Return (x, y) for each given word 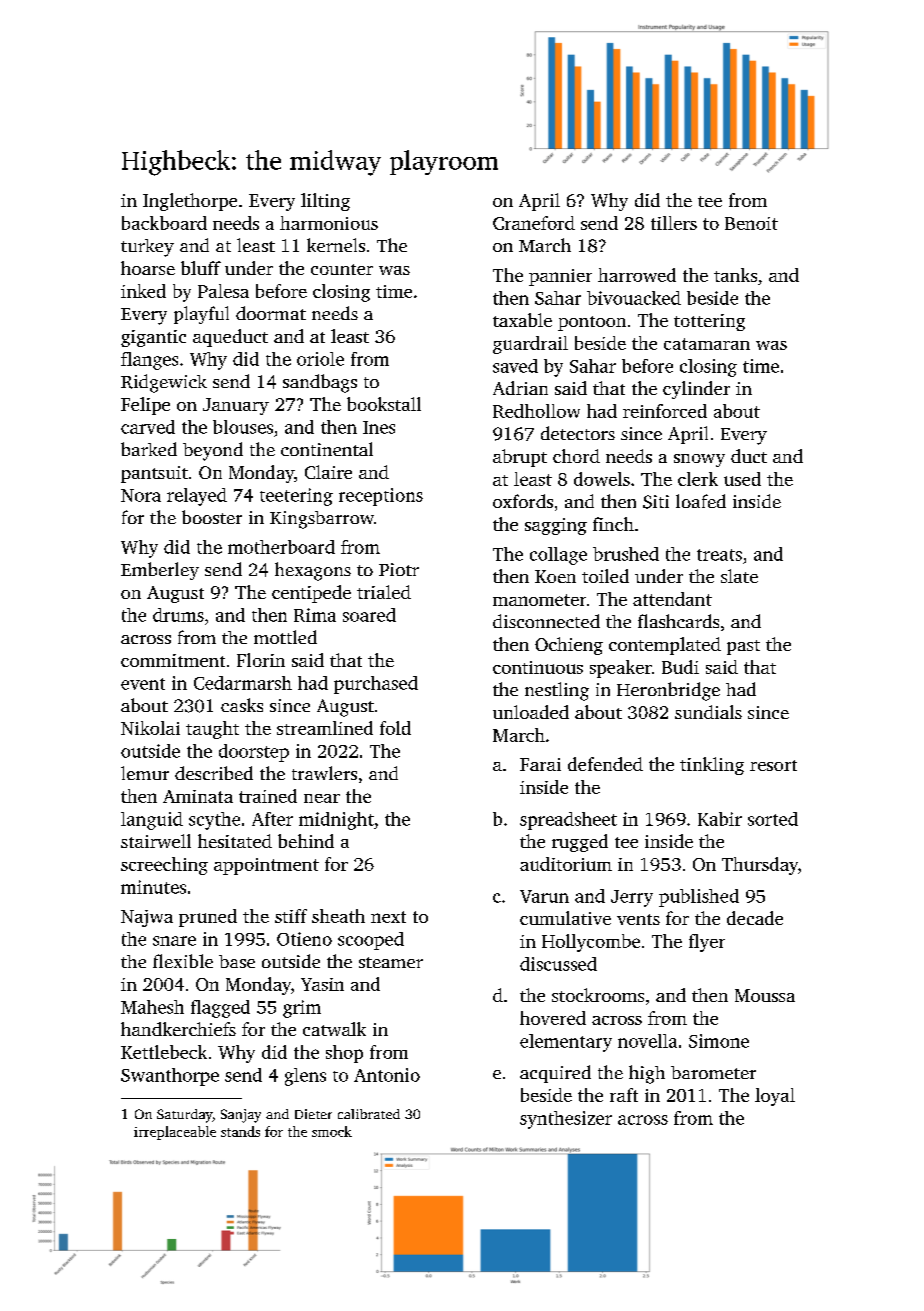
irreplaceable (175, 1133)
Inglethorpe (190, 202)
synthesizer (566, 1120)
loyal (775, 1097)
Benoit (751, 223)
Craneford (534, 223)
